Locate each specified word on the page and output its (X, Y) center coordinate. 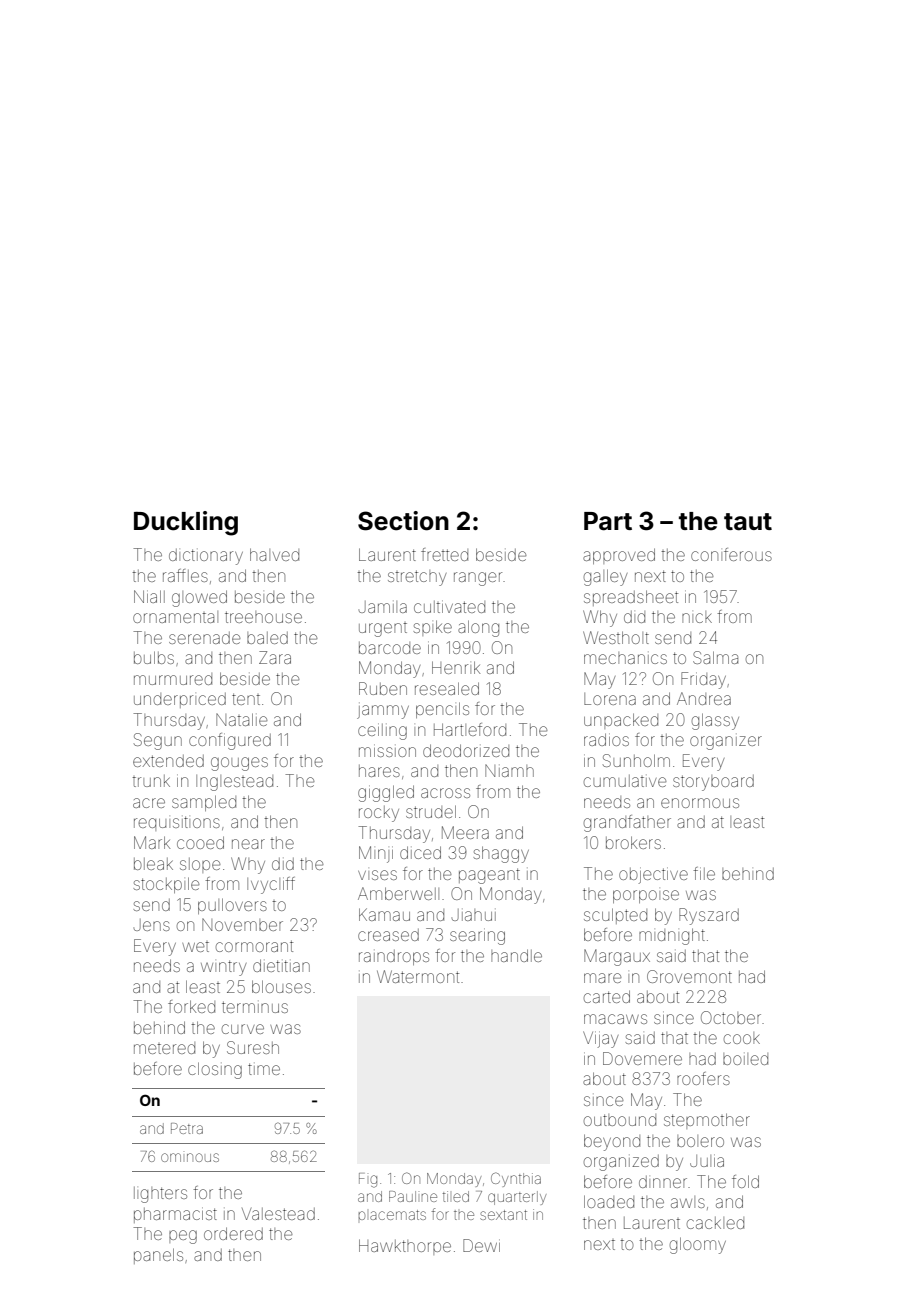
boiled (745, 1059)
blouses (281, 986)
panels (158, 1256)
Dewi (481, 1245)
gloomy (698, 1245)
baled (267, 638)
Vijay (600, 1039)
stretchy (417, 578)
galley (605, 577)
